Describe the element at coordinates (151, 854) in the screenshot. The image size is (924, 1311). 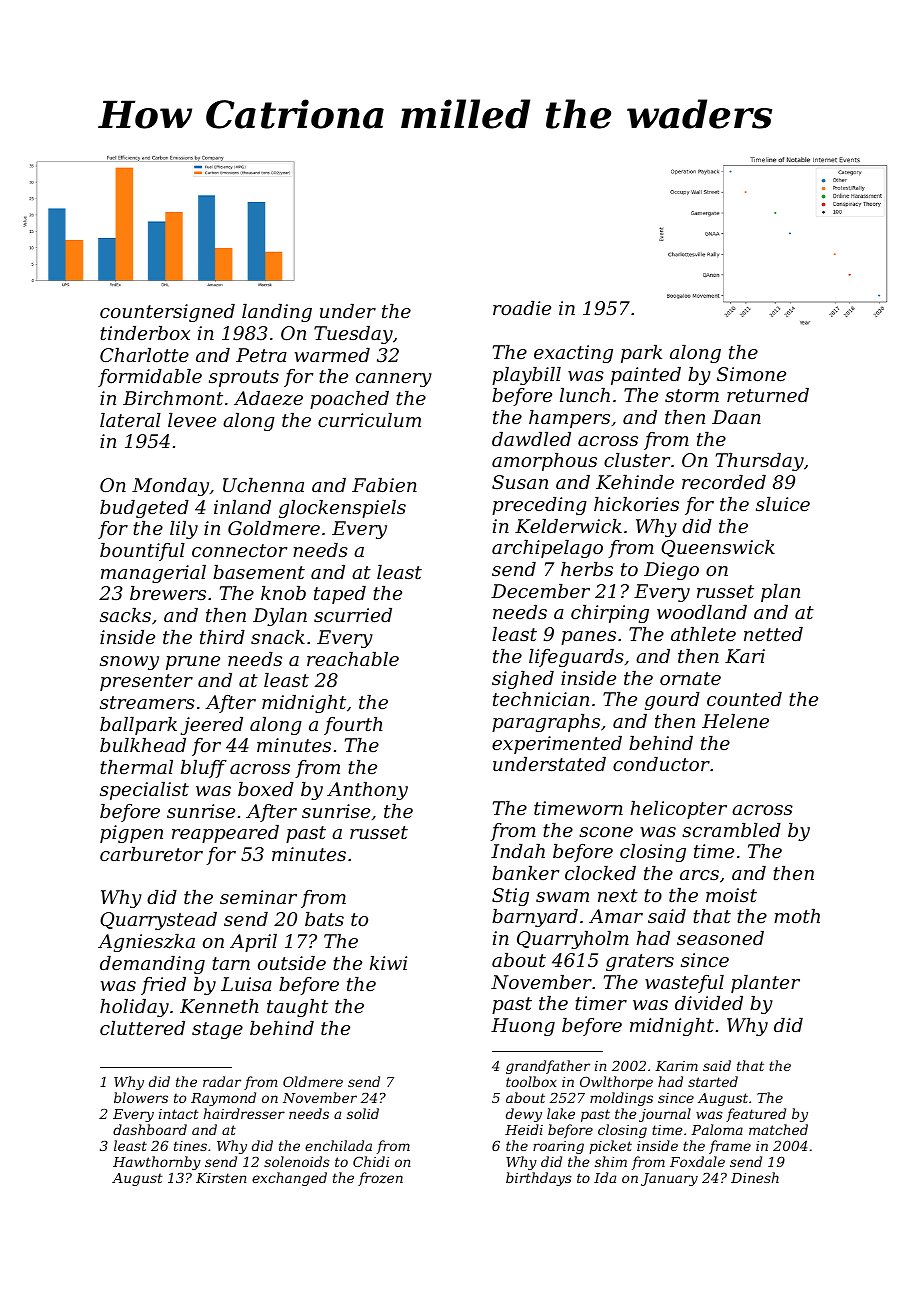
I see `carburetor` at that location.
